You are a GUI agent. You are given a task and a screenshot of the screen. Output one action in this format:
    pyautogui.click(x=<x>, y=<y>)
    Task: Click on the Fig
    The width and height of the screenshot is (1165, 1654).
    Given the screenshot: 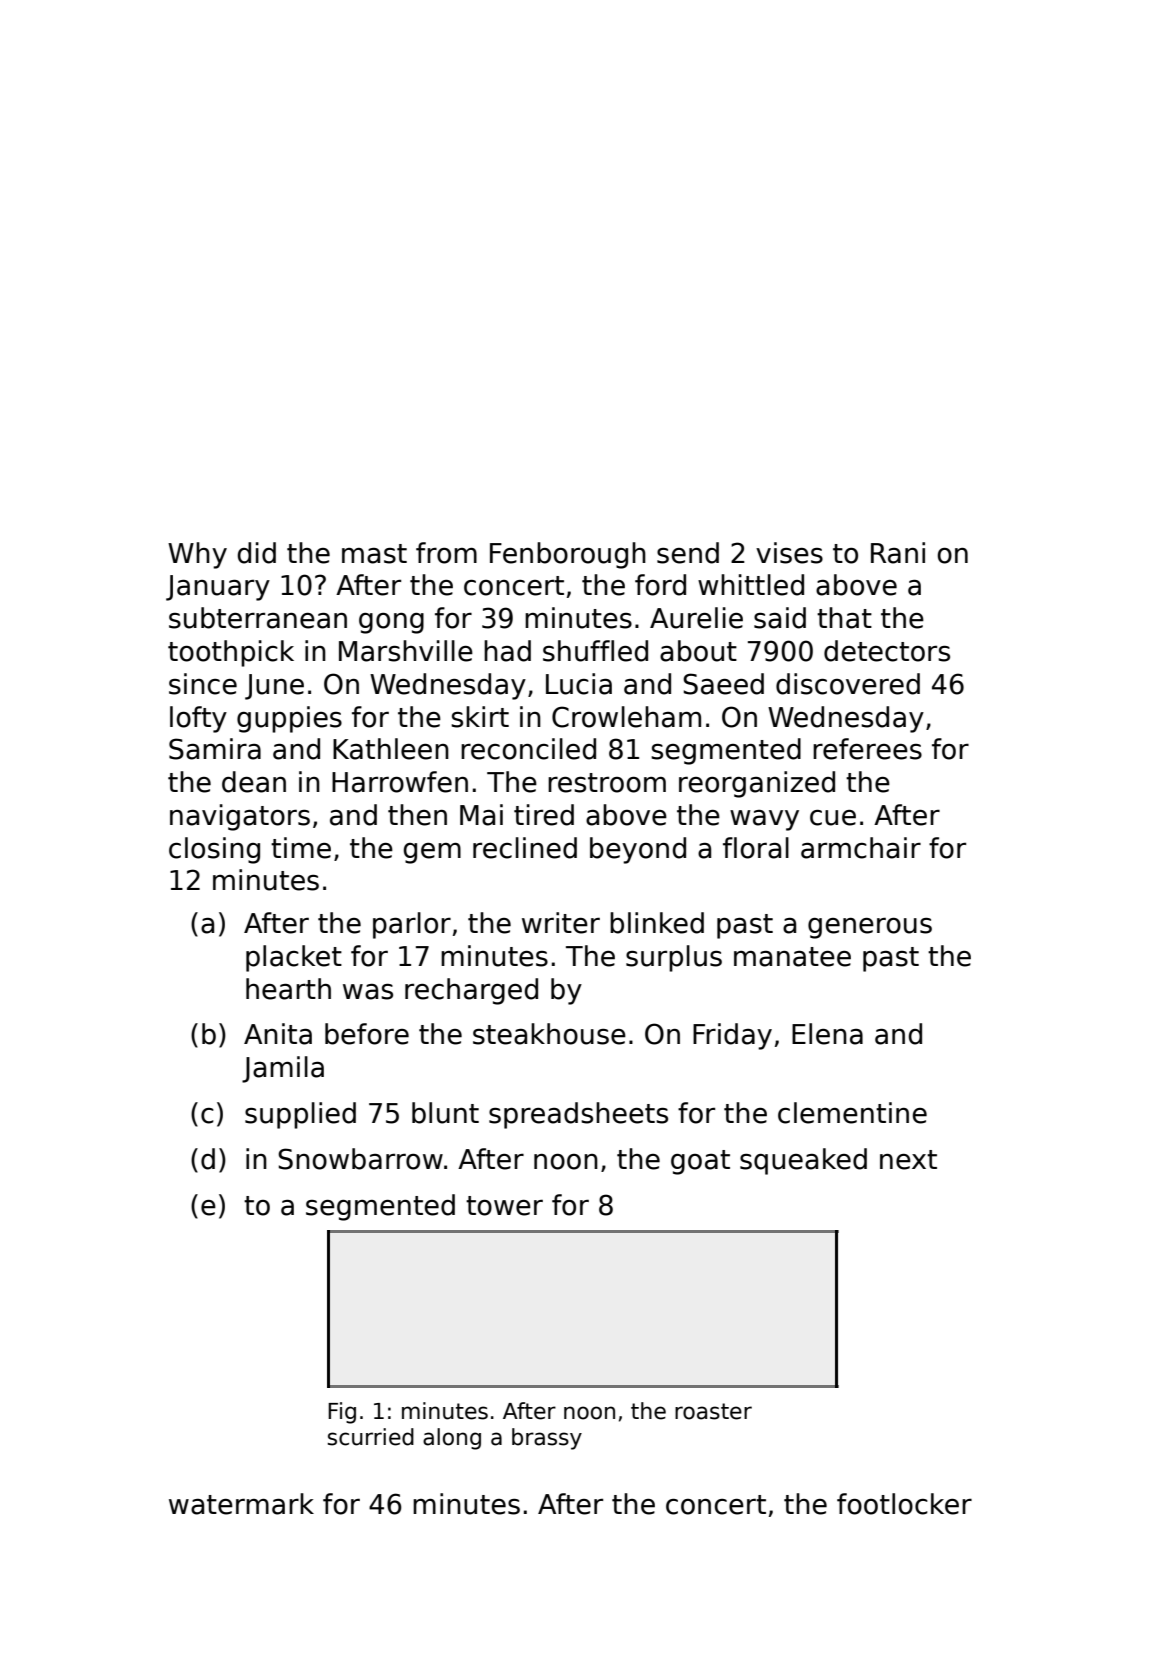 What is the action you would take?
    pyautogui.click(x=342, y=1413)
